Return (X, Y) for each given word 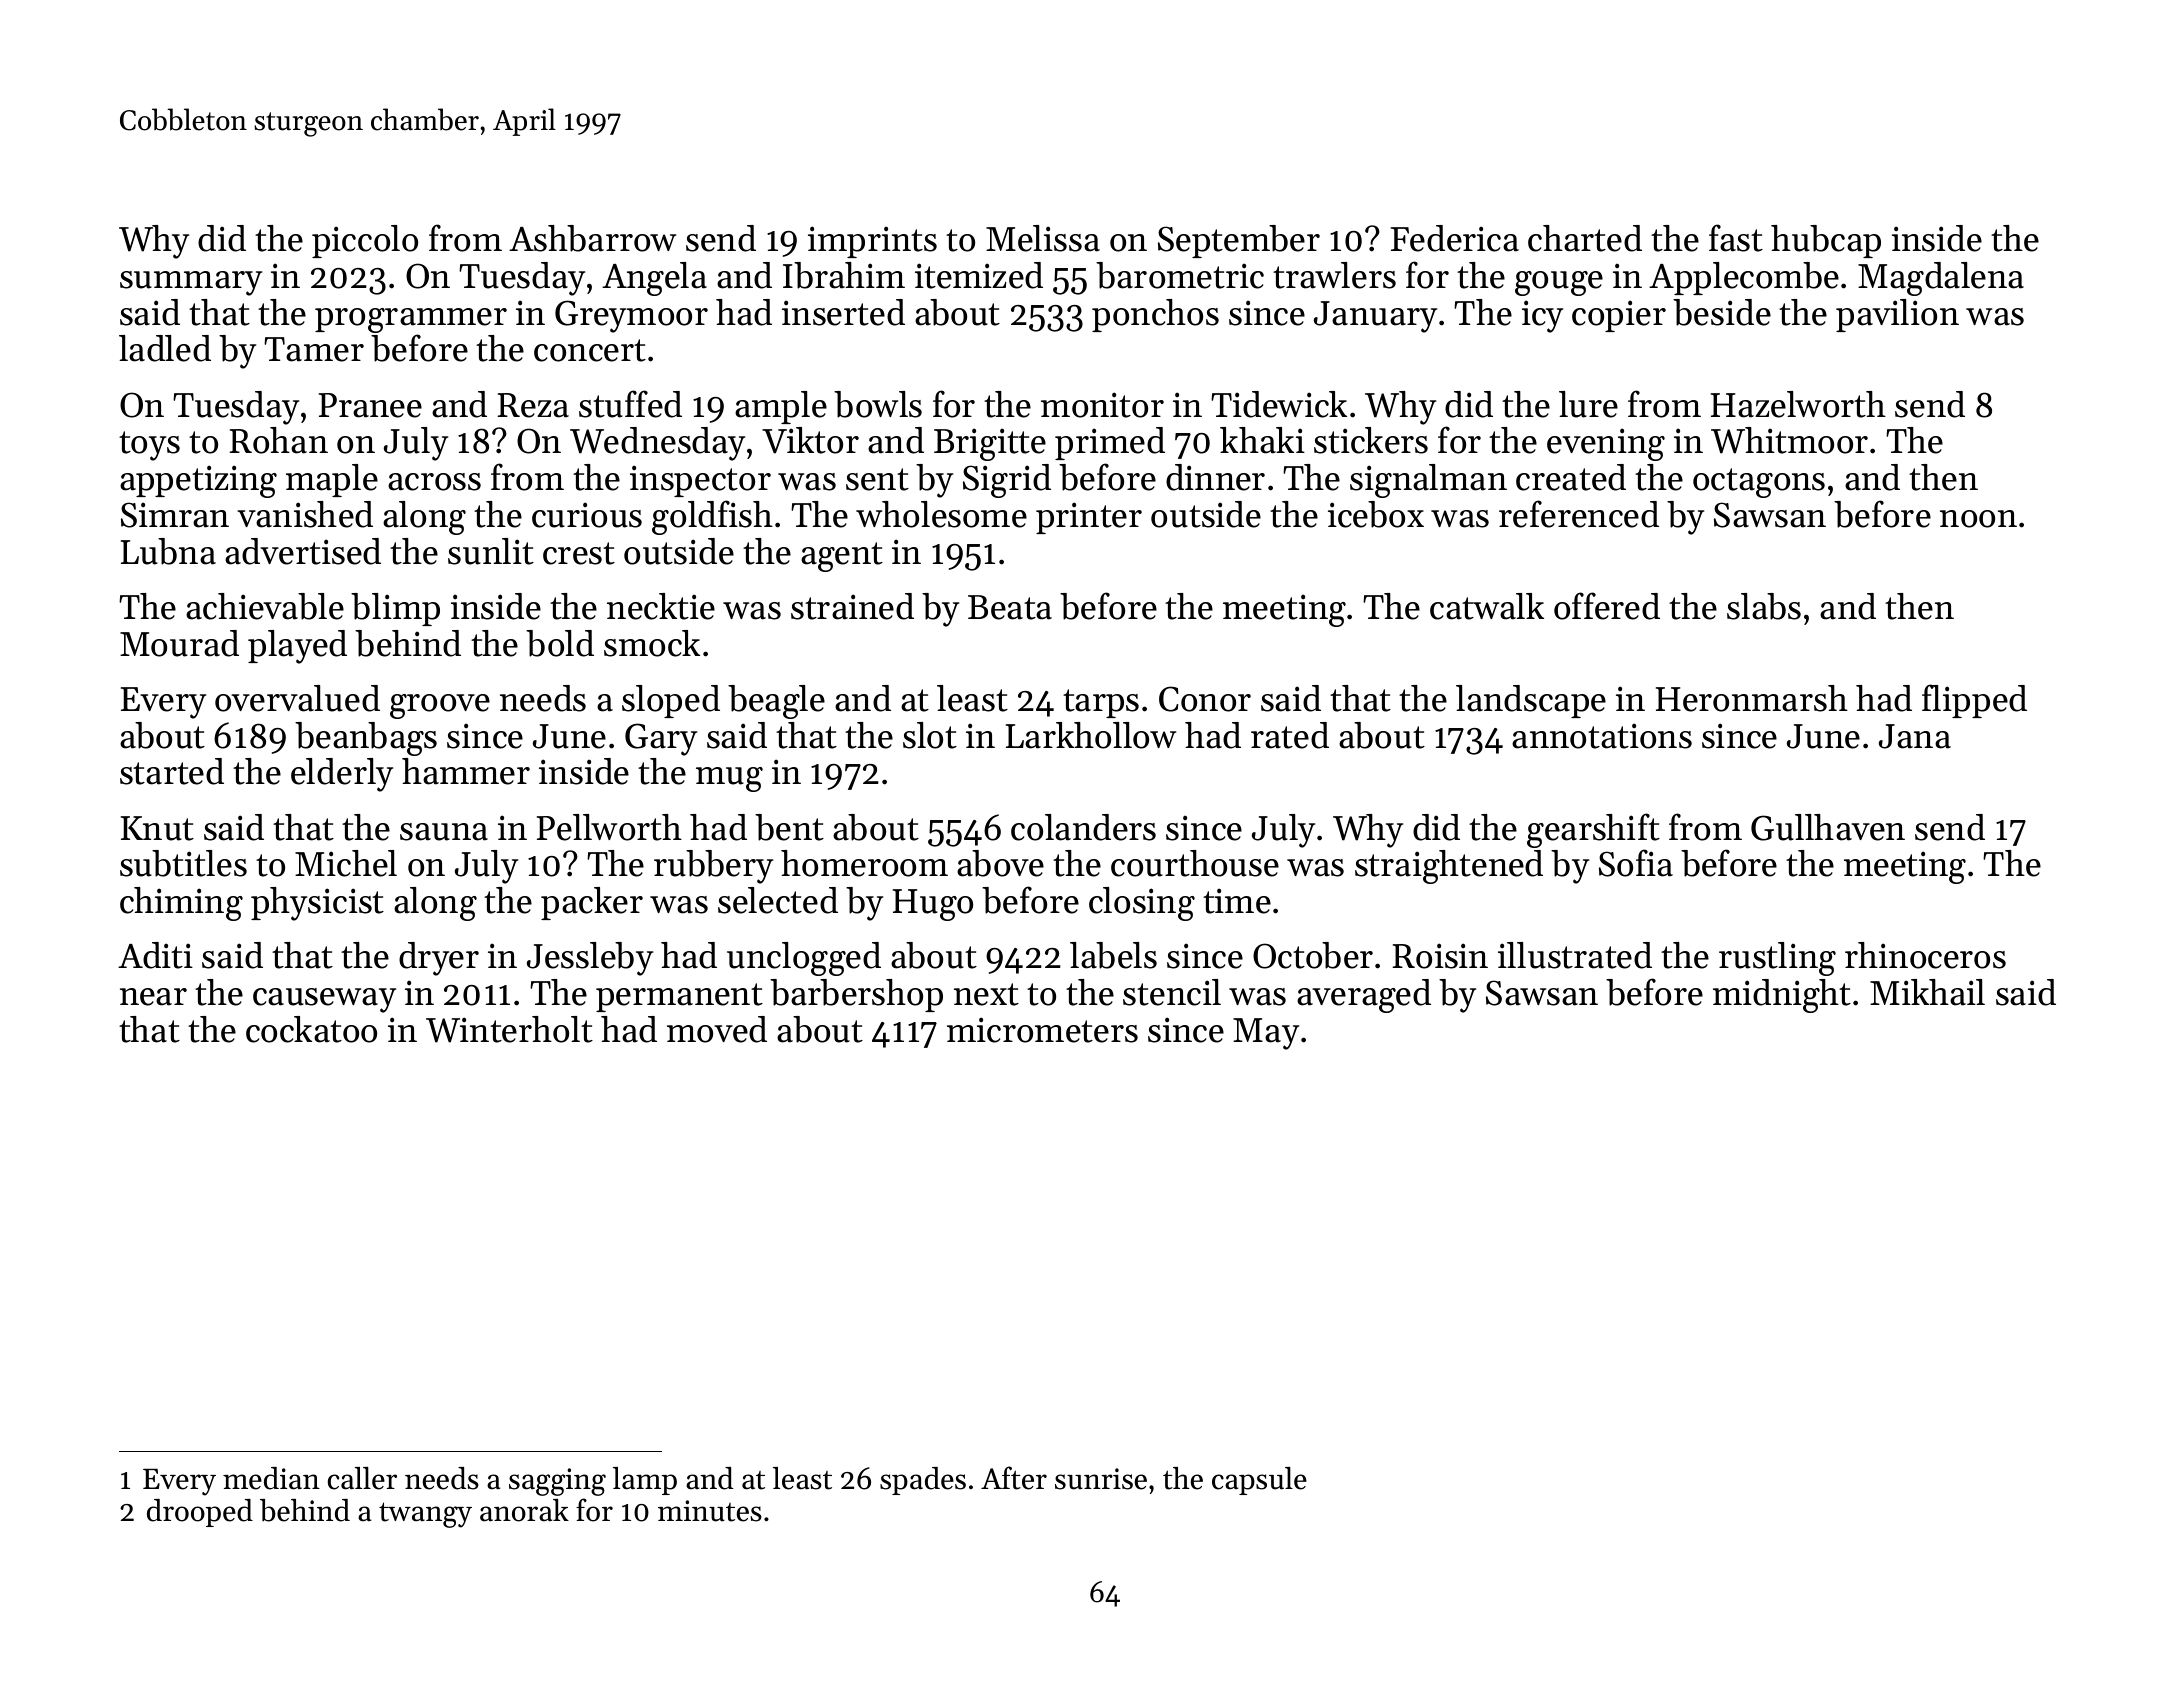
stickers (1371, 440)
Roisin (1440, 956)
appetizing (198, 481)
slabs (1764, 606)
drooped (200, 1513)
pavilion (1897, 315)
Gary (661, 739)
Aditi (155, 955)
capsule (1259, 1481)
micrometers (1042, 1030)
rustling (1777, 959)
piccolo (365, 241)
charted (1585, 238)
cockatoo (311, 1029)
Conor (1205, 699)
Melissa (1043, 238)
